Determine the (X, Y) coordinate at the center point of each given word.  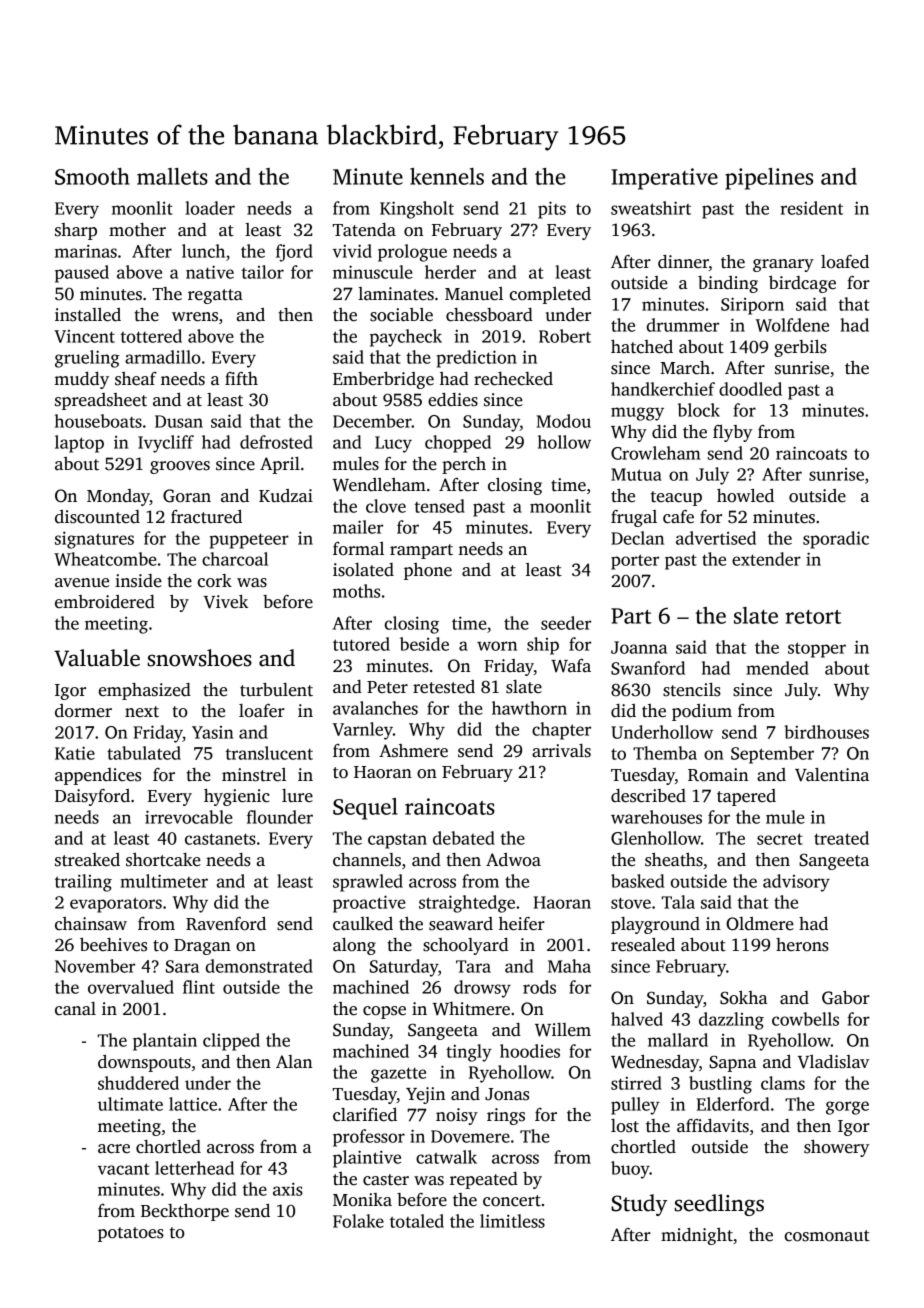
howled (745, 496)
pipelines (769, 179)
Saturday (404, 968)
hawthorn (529, 708)
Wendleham (379, 485)
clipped (231, 1042)
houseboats (98, 421)
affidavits (713, 1126)
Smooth (92, 176)
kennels (447, 176)
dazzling (731, 1021)
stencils (692, 690)
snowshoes (199, 658)
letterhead (194, 1168)
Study (639, 1205)
